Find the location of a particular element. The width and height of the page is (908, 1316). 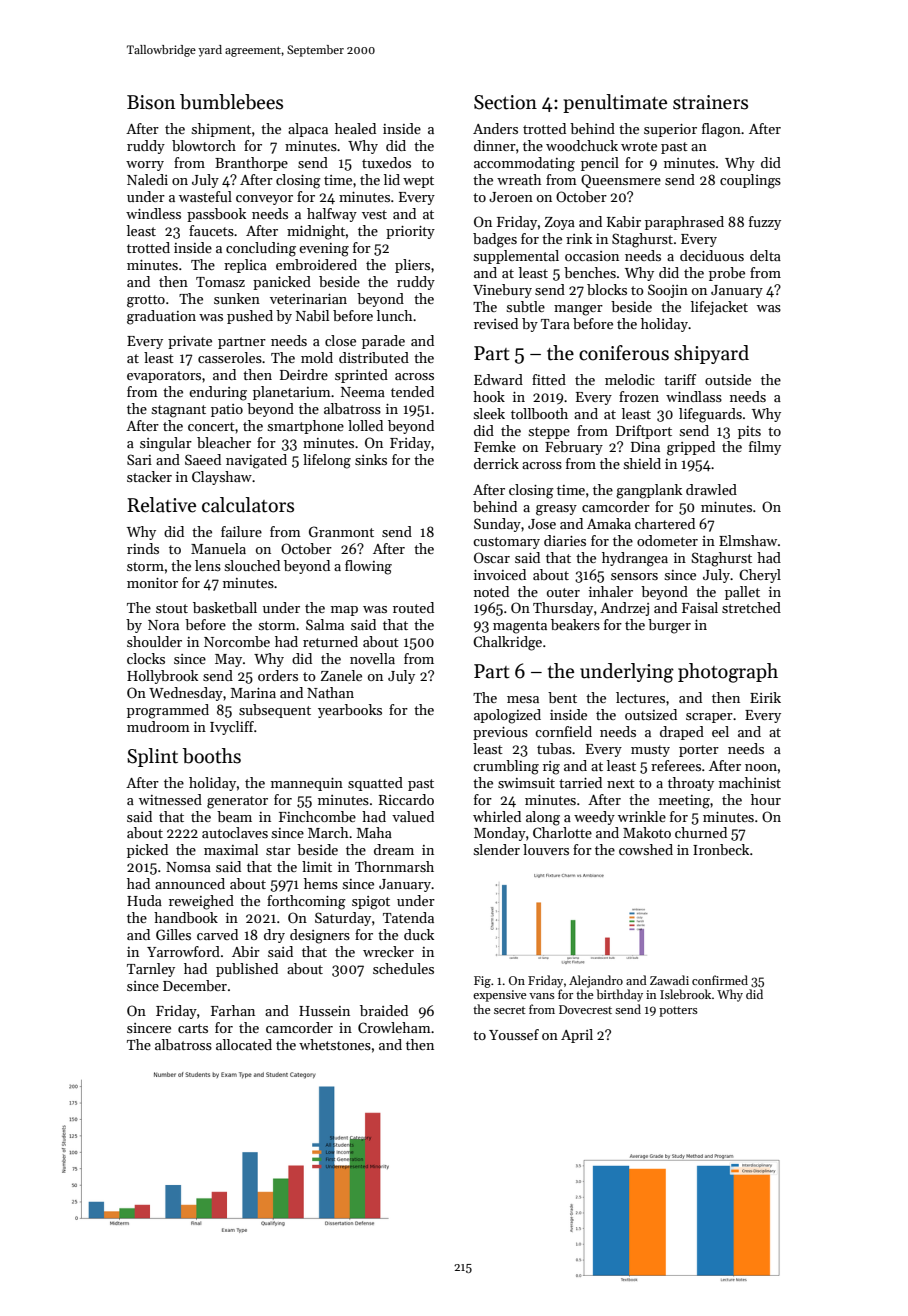

secret is located at coordinates (510, 1010).
